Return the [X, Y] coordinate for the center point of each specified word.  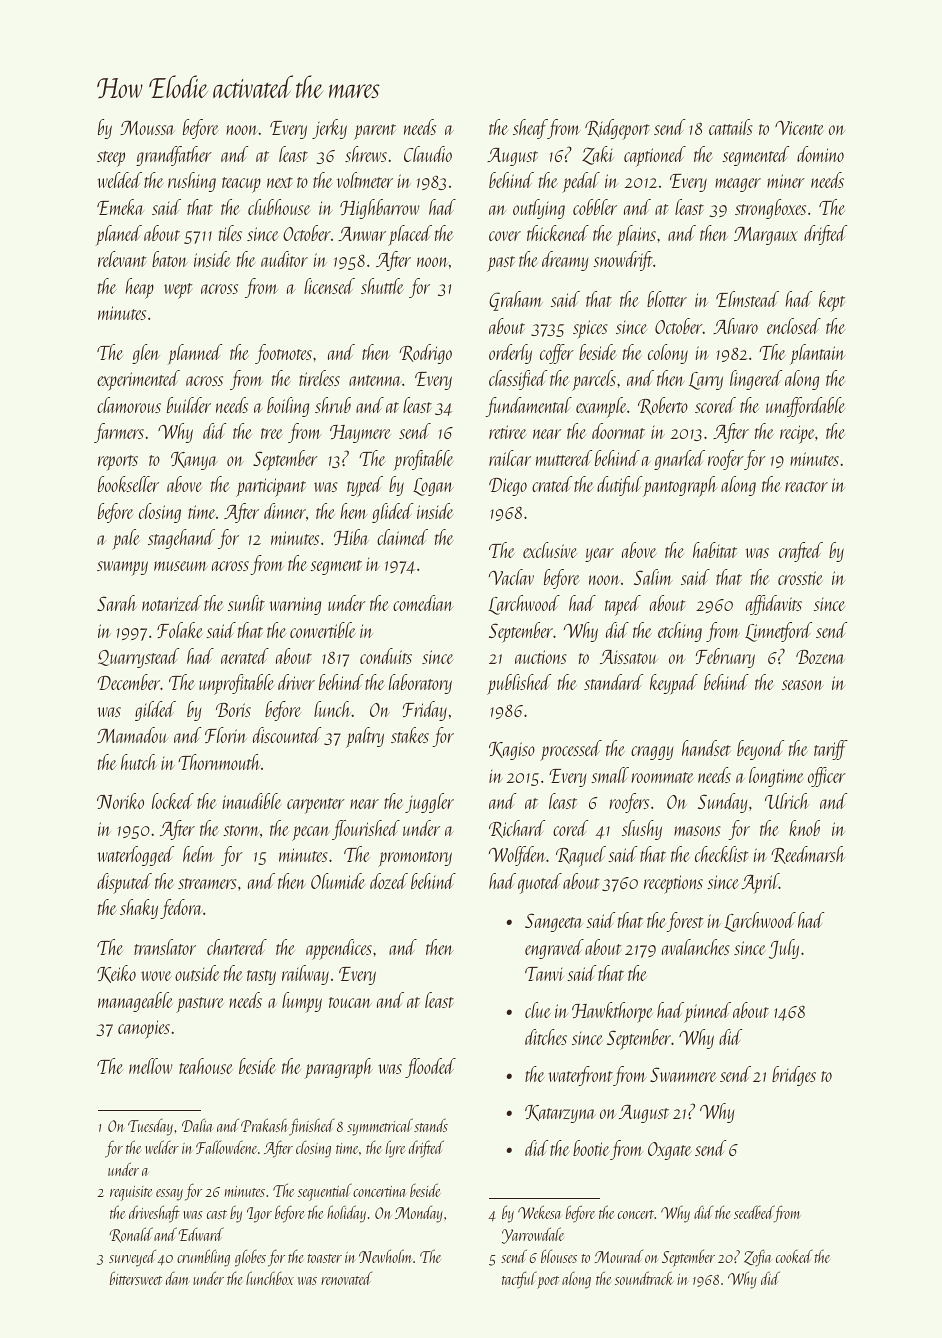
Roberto [663, 406]
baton [170, 259]
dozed [389, 881]
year [599, 555]
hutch [138, 762]
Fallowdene [226, 1147]
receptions [673, 884]
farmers [119, 433]
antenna [375, 380]
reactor [806, 486]
